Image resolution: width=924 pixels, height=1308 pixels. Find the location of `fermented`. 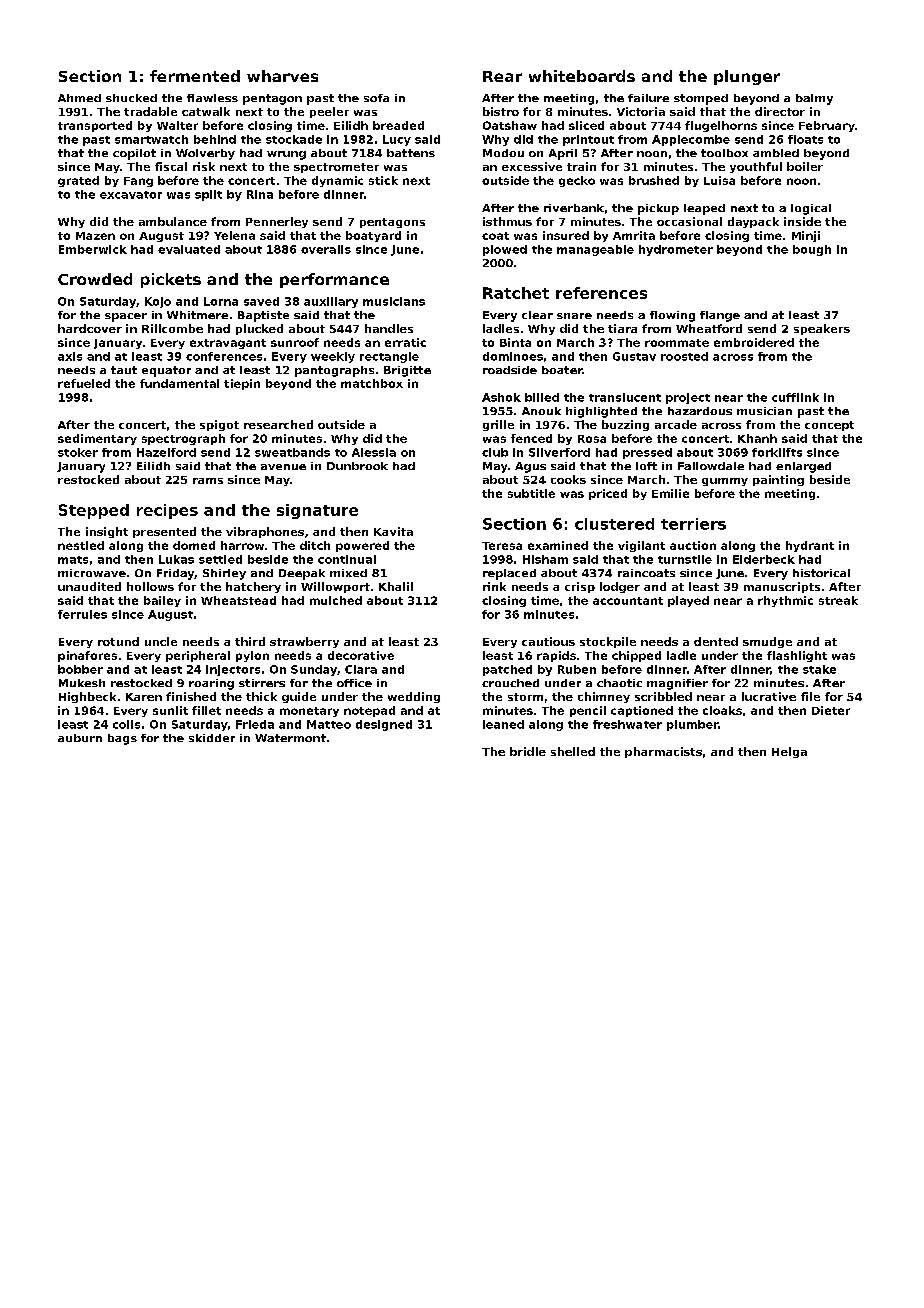

fermented is located at coordinates (195, 76).
